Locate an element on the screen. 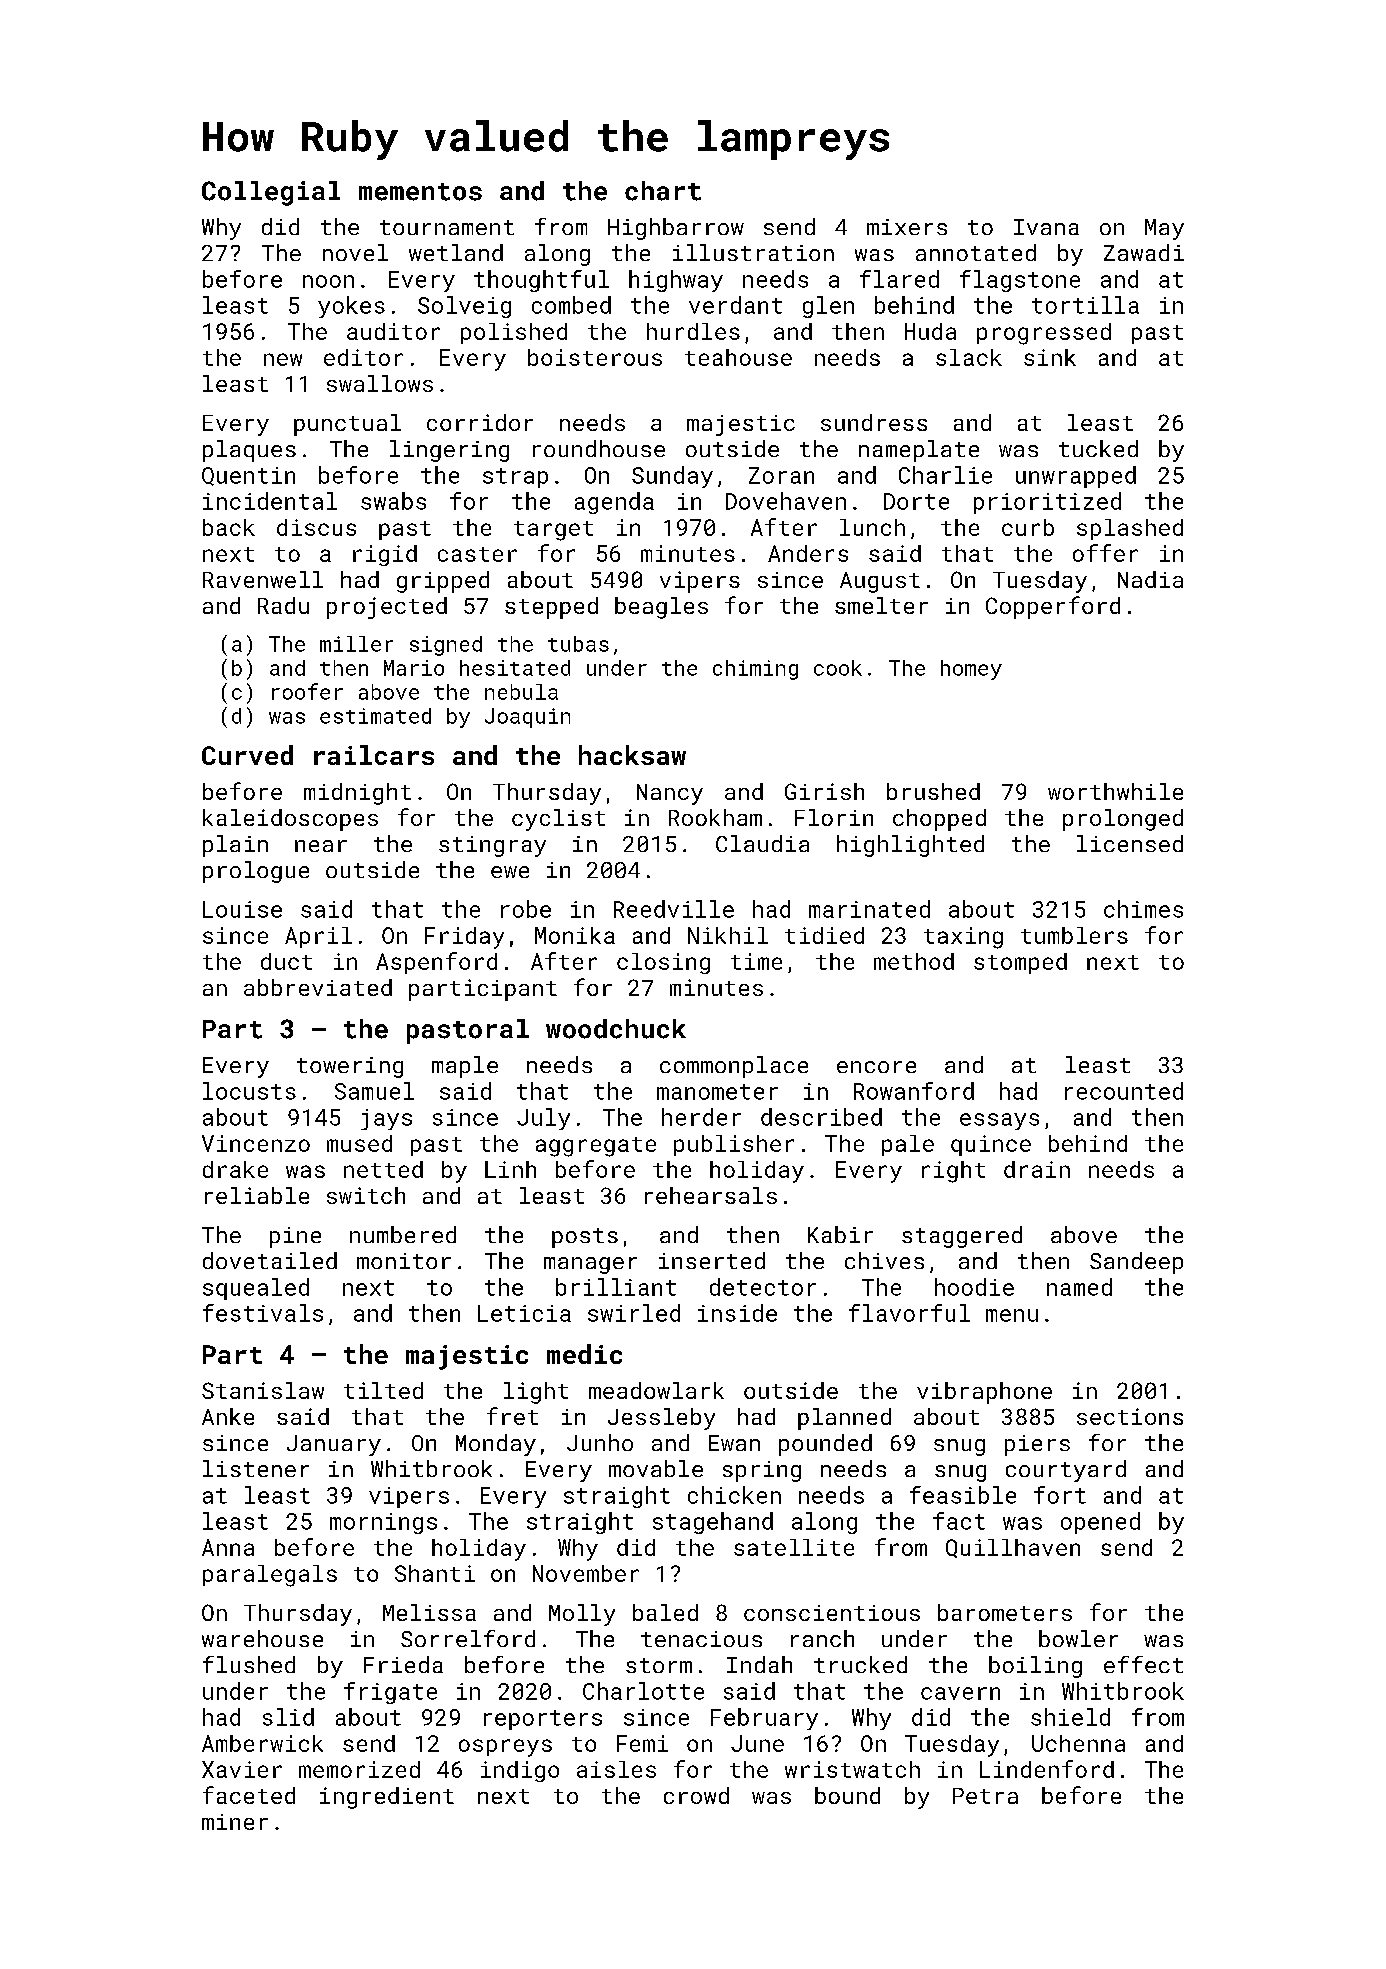  crowd is located at coordinates (696, 1795).
